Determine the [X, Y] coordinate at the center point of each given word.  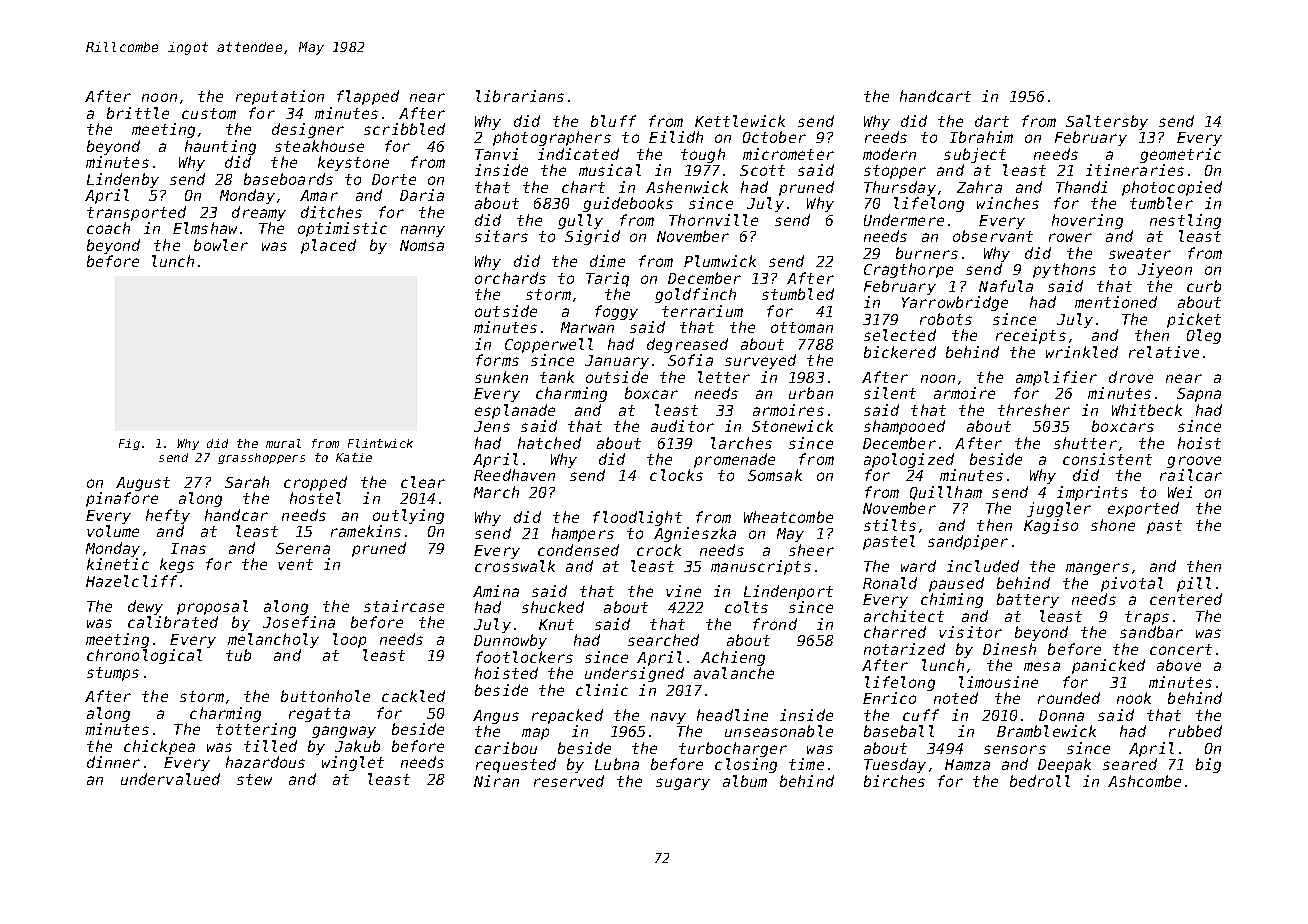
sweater [1140, 253]
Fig [129, 444]
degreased [687, 345]
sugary [683, 784]
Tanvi [496, 154]
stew [254, 779]
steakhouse [319, 146]
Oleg [1204, 336]
